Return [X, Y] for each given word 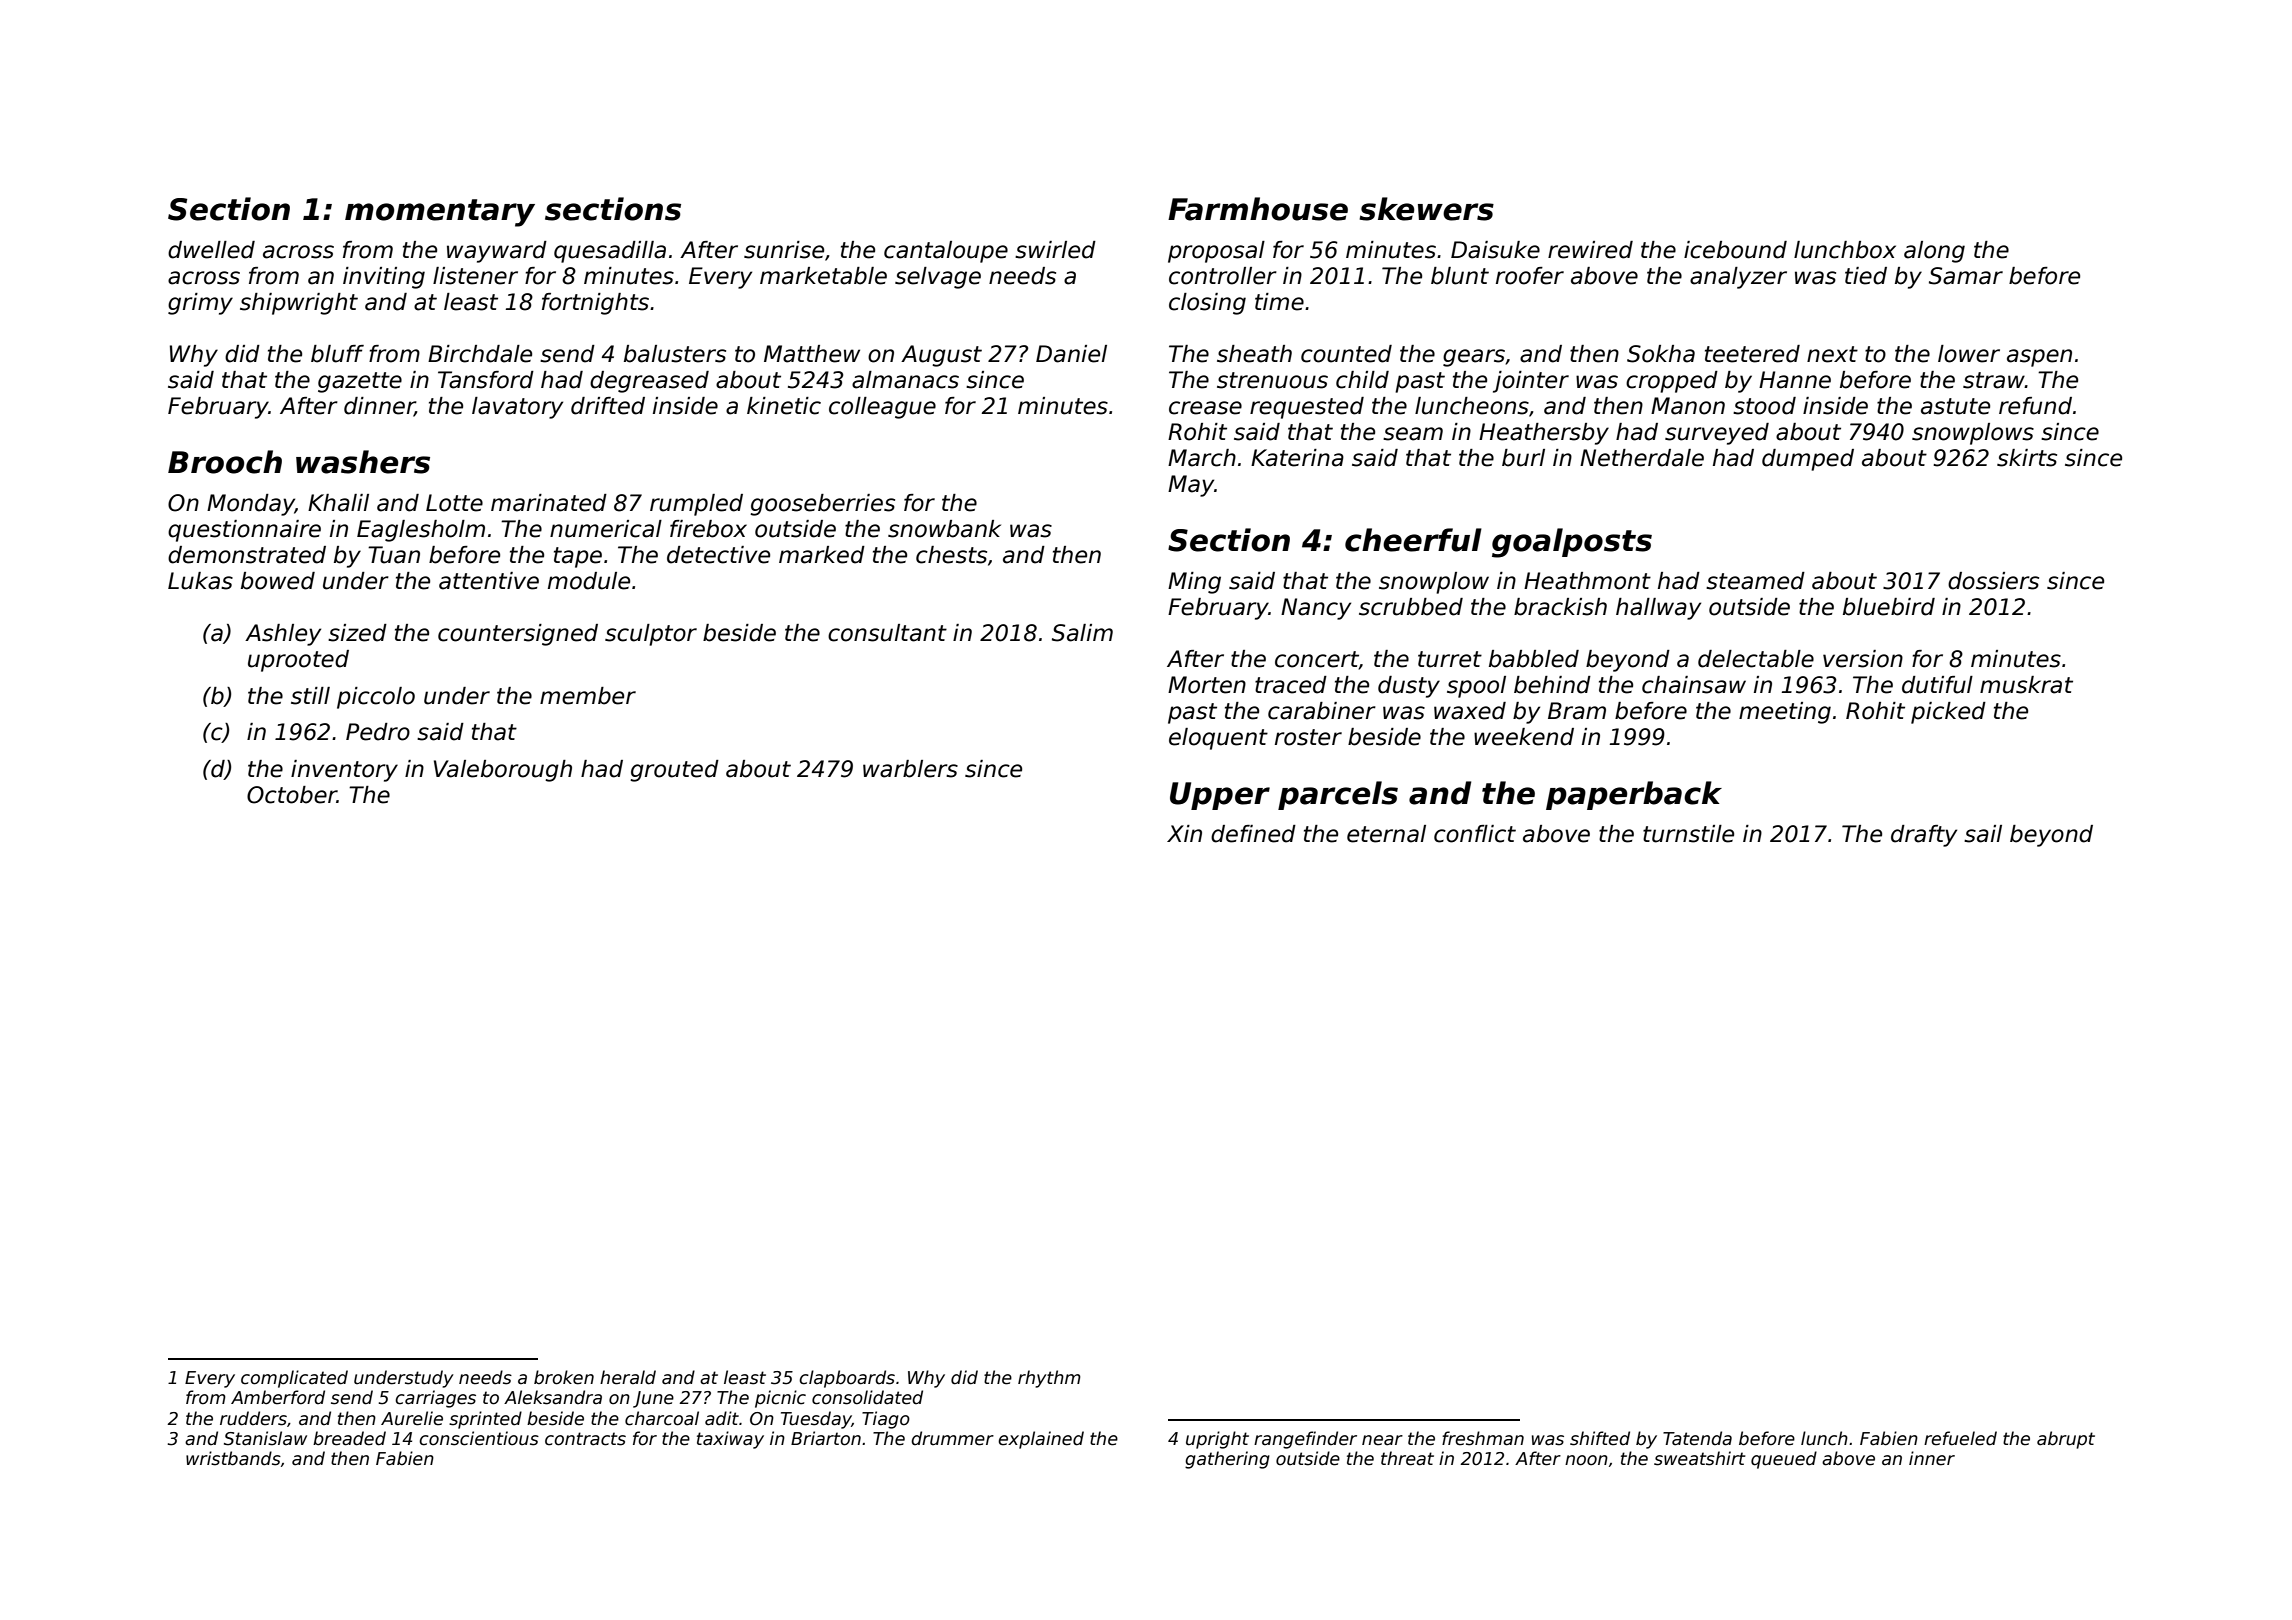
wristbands [233, 1458]
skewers [1426, 209]
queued [1784, 1460]
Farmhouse [1258, 209]
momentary [440, 213]
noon [1586, 1460]
